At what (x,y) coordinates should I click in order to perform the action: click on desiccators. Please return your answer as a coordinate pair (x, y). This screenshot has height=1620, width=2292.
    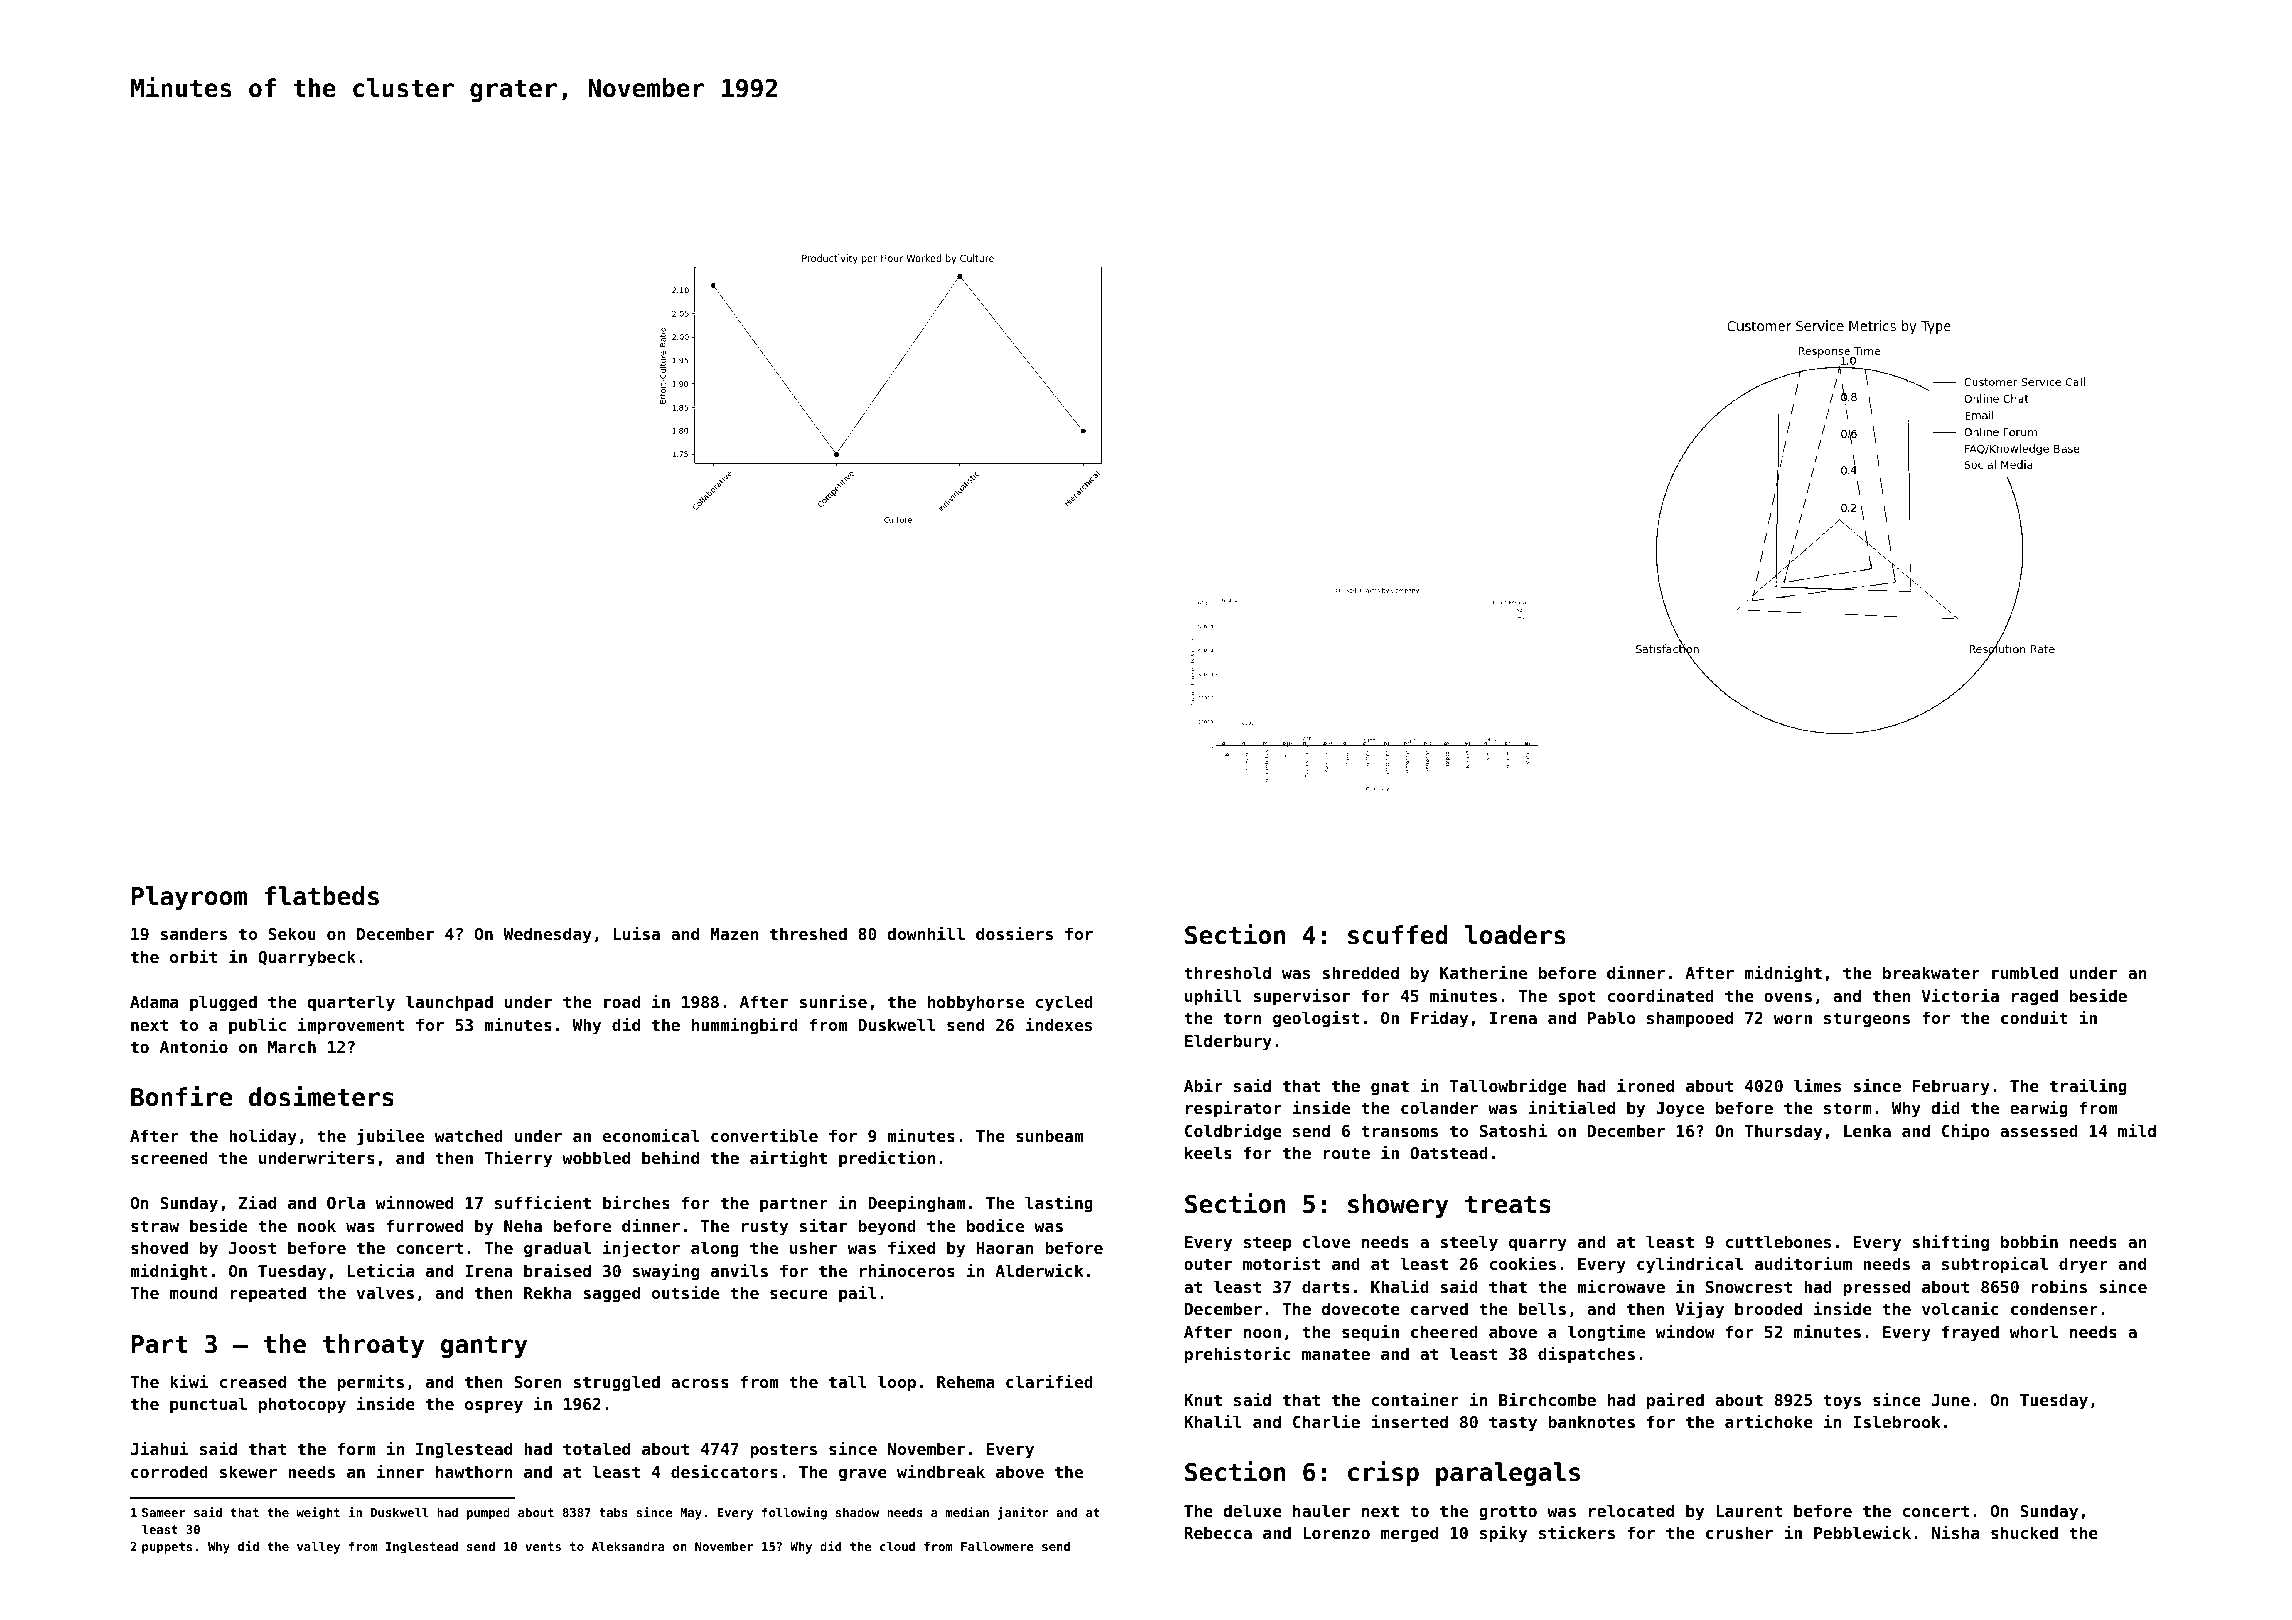
    Looking at the image, I should click on (724, 1471).
